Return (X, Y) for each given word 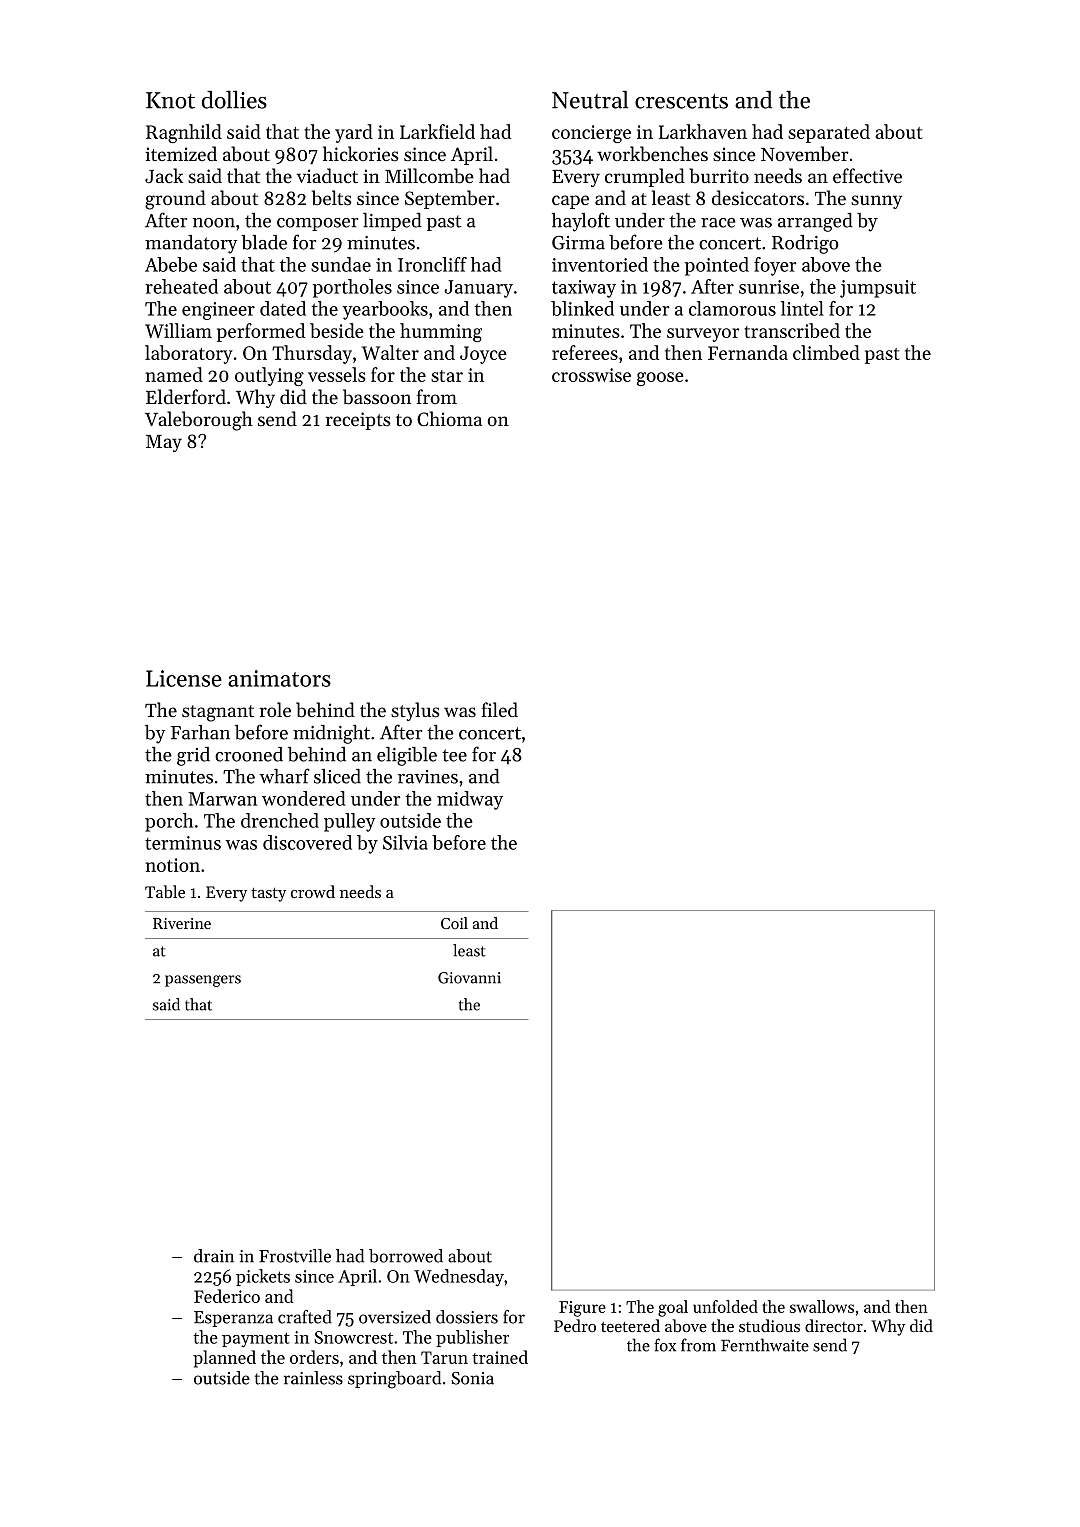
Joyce (483, 355)
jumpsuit (878, 289)
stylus (415, 711)
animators (279, 678)
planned (224, 1359)
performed (261, 332)
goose (660, 379)
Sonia (472, 1378)
